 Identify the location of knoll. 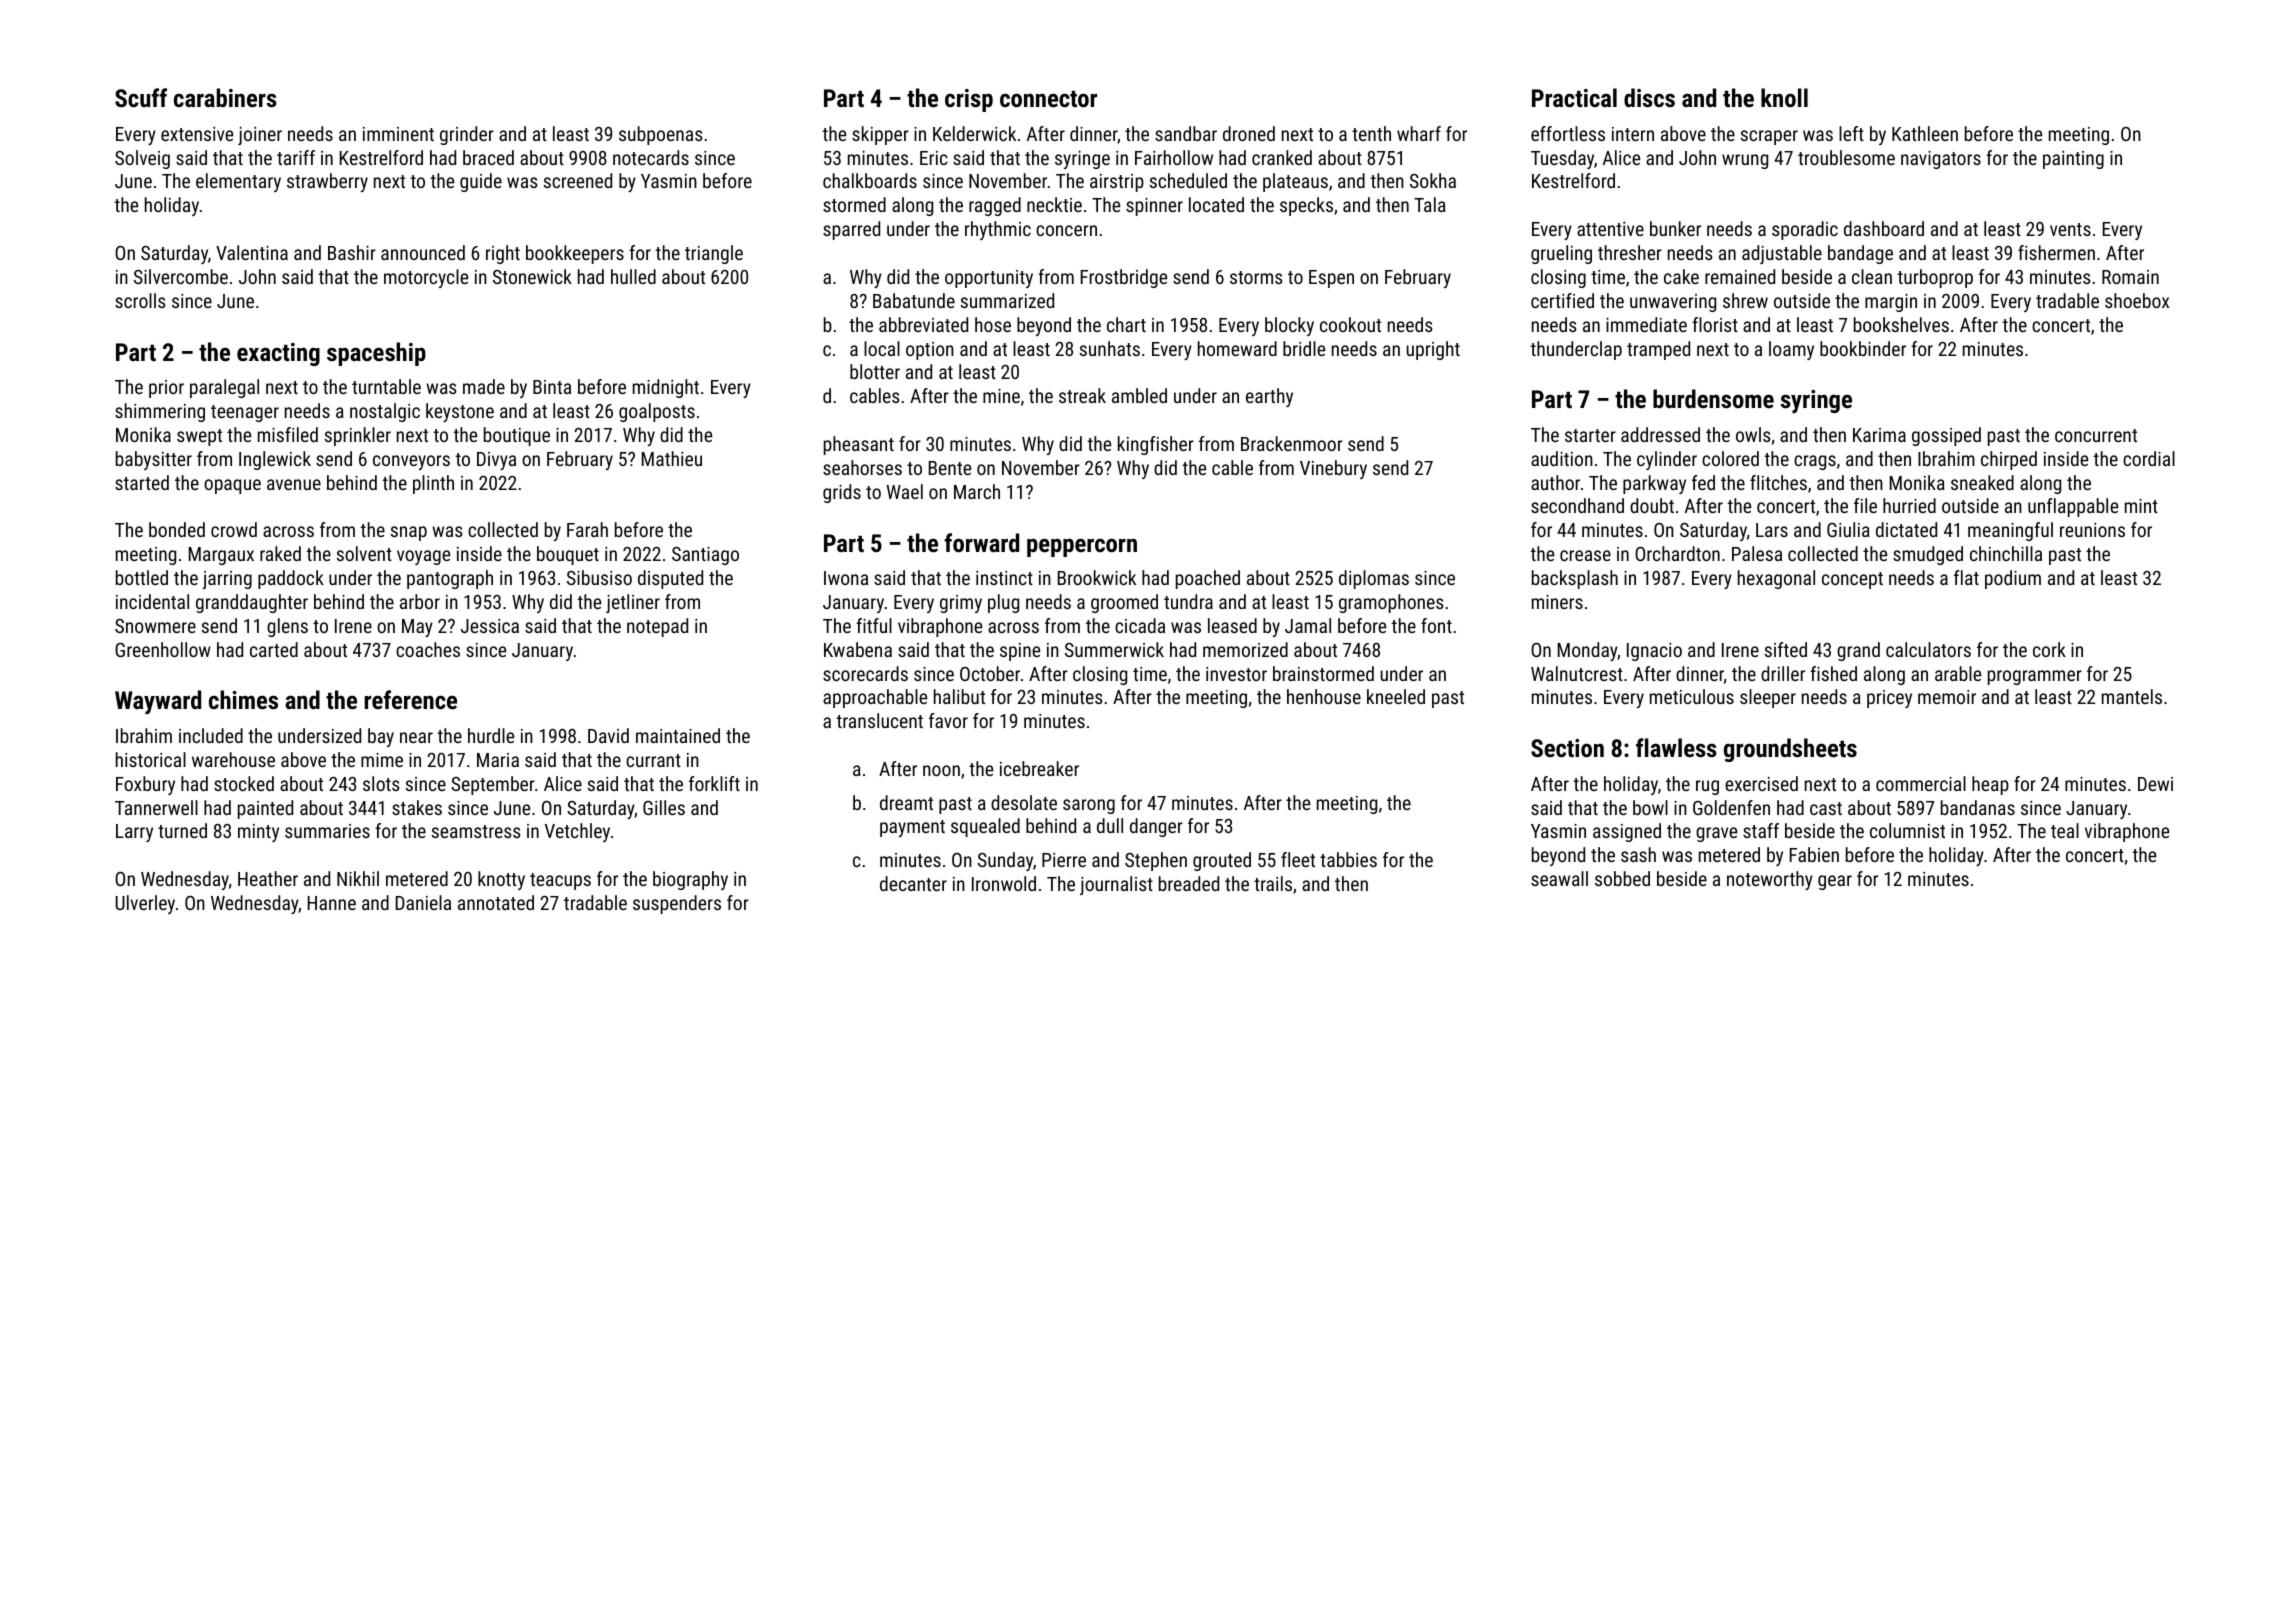
(1784, 97).
